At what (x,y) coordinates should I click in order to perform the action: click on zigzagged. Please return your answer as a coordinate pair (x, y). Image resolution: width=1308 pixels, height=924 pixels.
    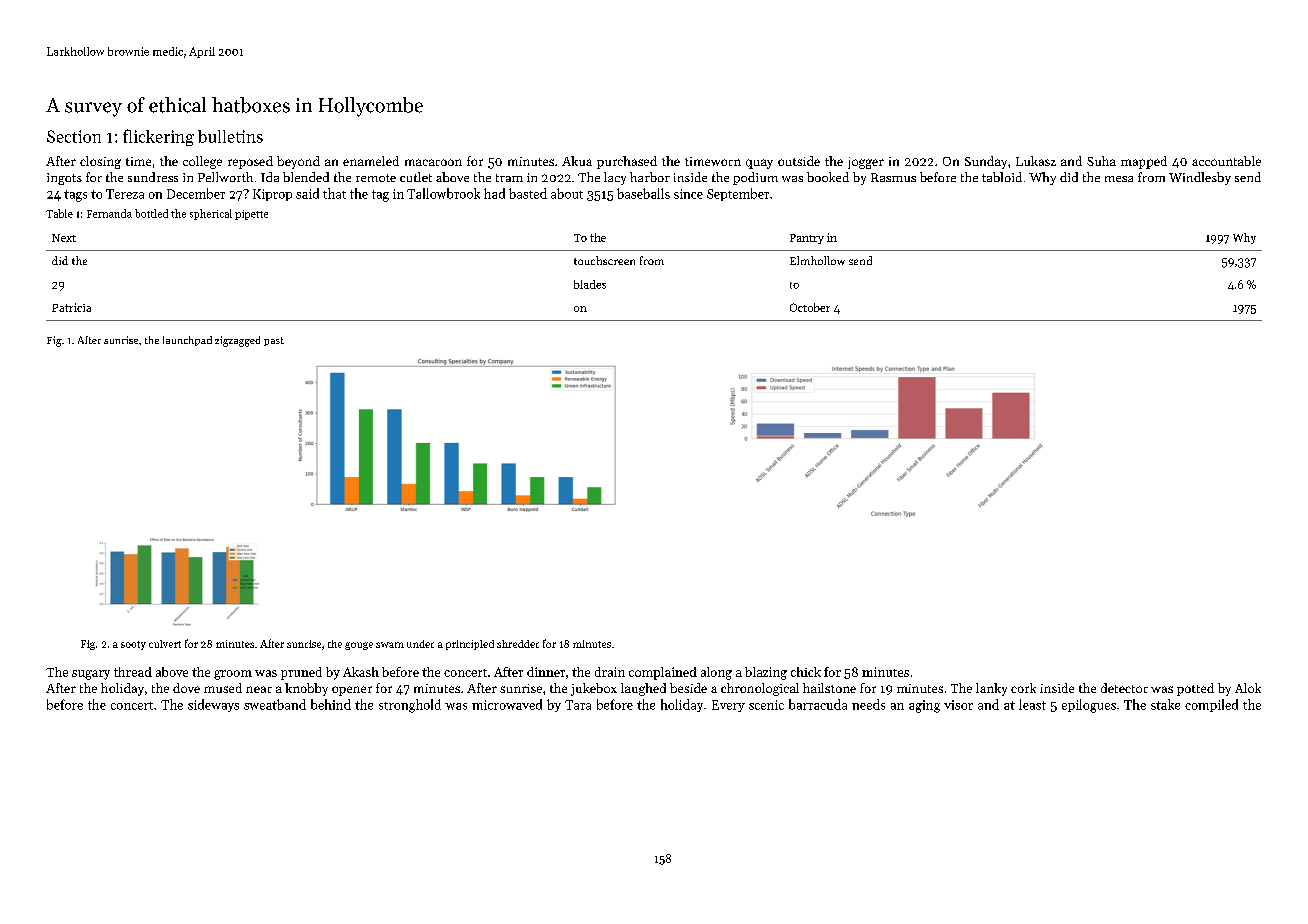
    Looking at the image, I should click on (237, 341).
